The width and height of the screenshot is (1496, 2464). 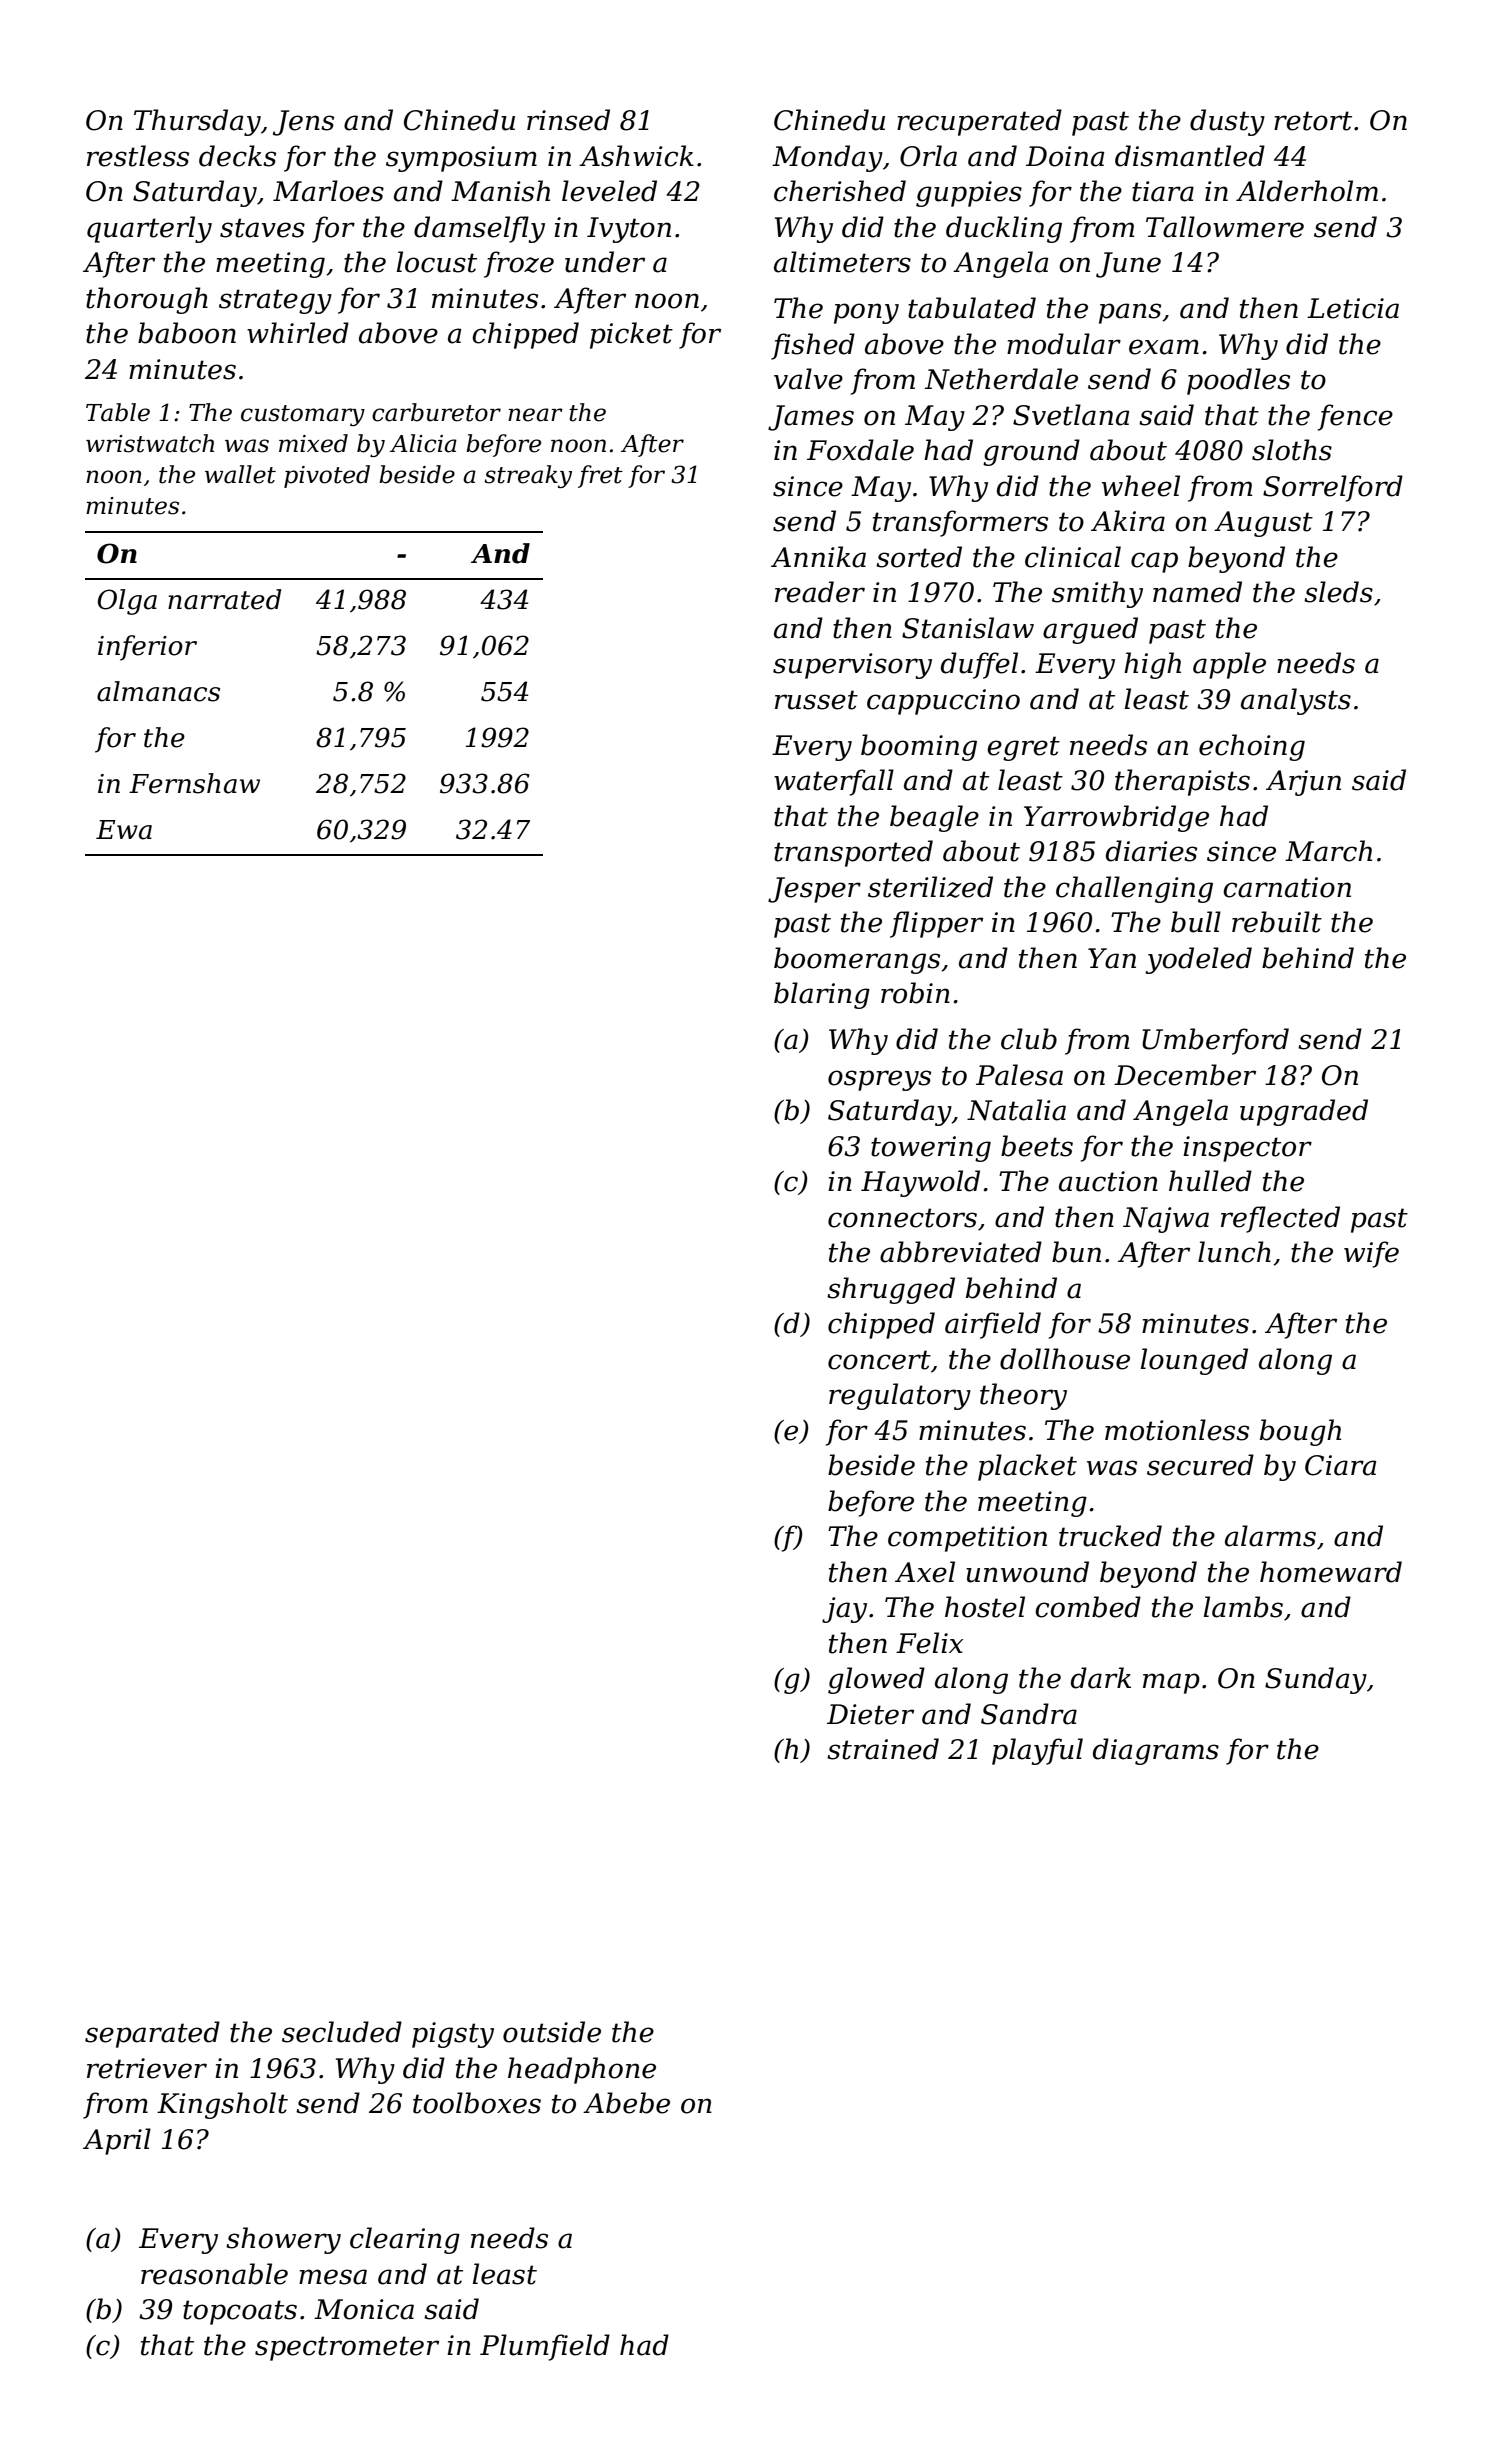 What do you see at coordinates (1353, 308) in the screenshot?
I see `Leticia` at bounding box center [1353, 308].
